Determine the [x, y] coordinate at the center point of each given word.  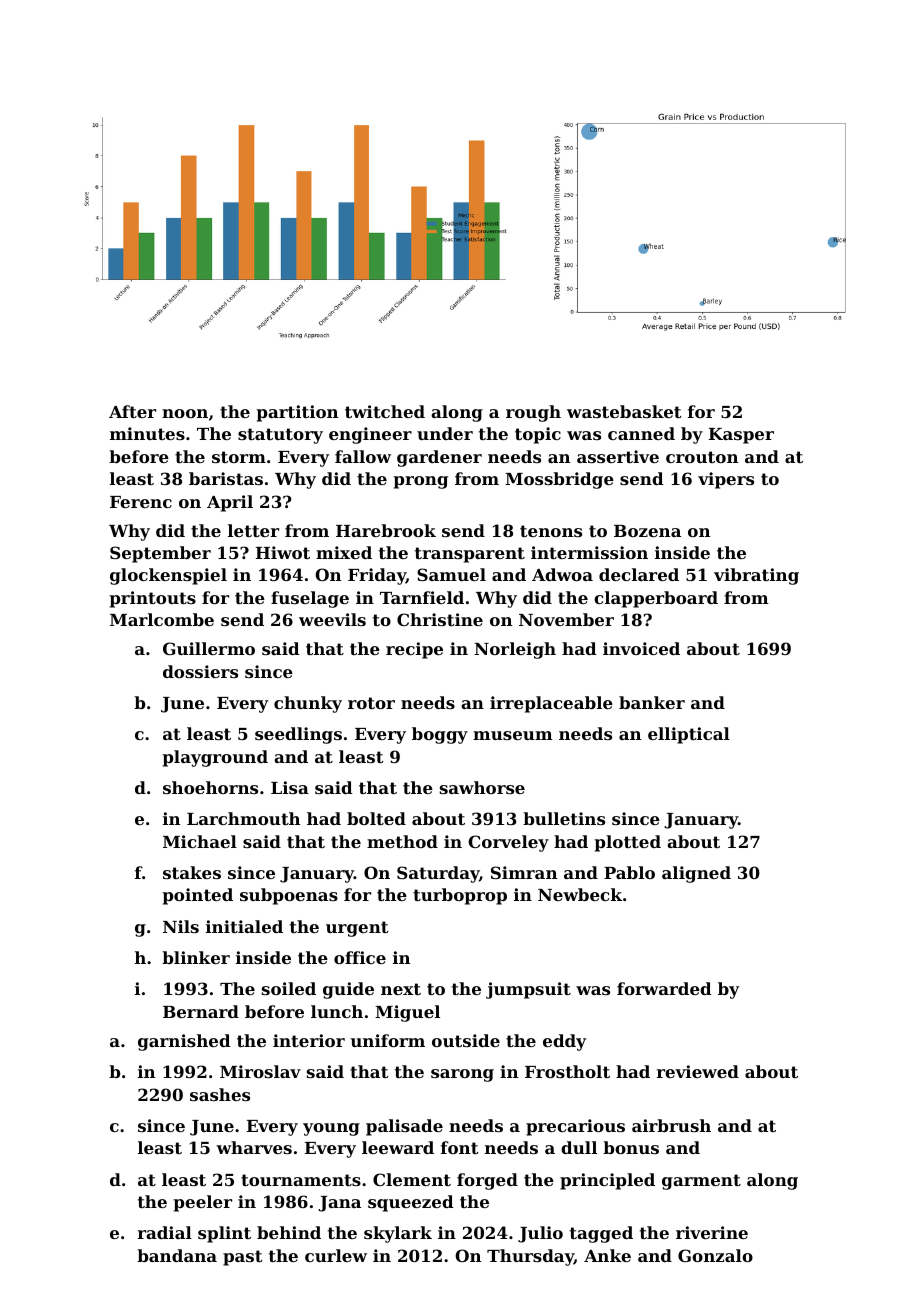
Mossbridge [559, 480]
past [243, 1258]
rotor [371, 703]
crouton [702, 457]
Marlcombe [162, 619]
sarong [462, 1075]
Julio [540, 1234]
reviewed [698, 1071]
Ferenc [141, 502]
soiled [289, 988]
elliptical [689, 735]
